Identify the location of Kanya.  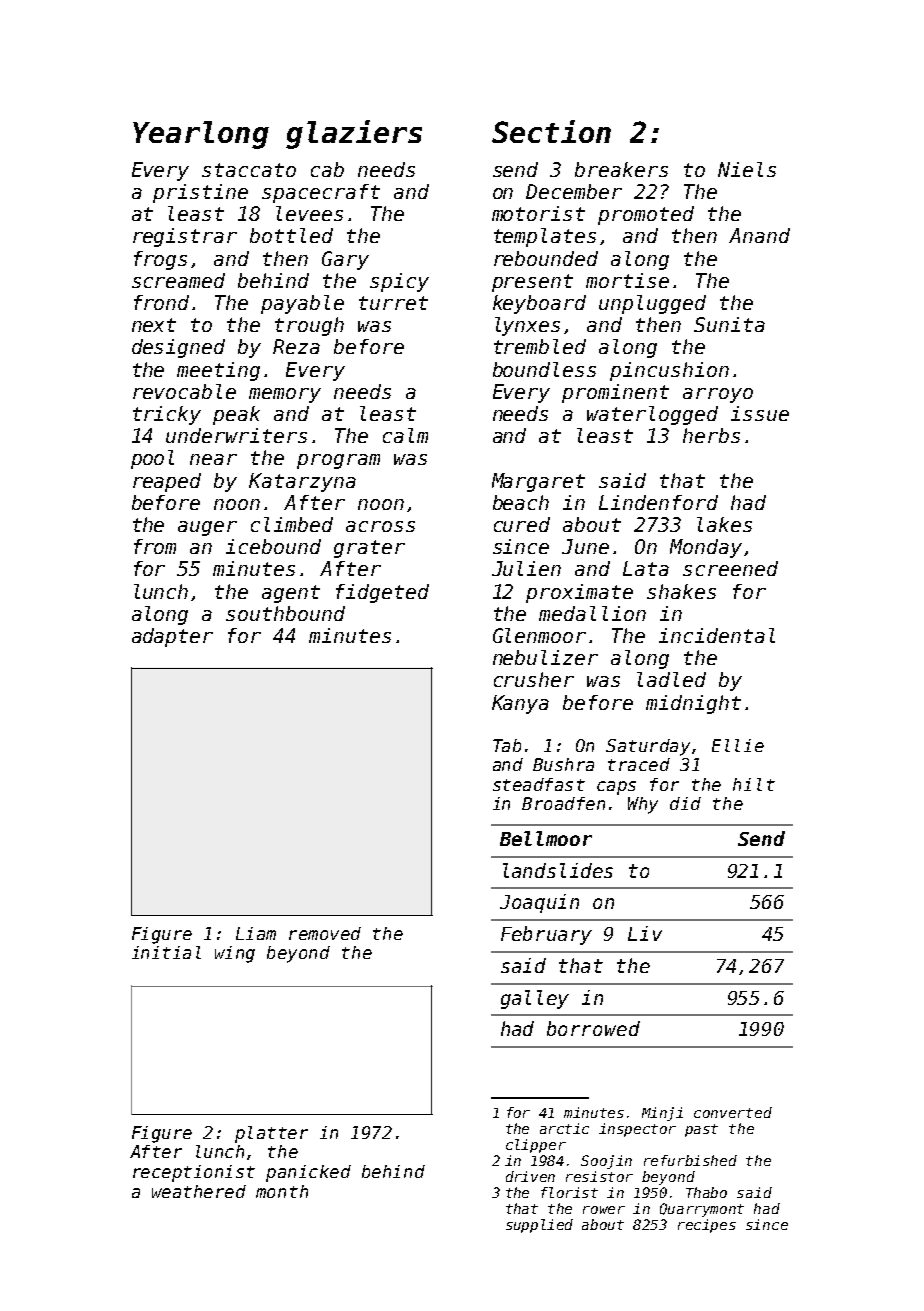
(520, 704).
